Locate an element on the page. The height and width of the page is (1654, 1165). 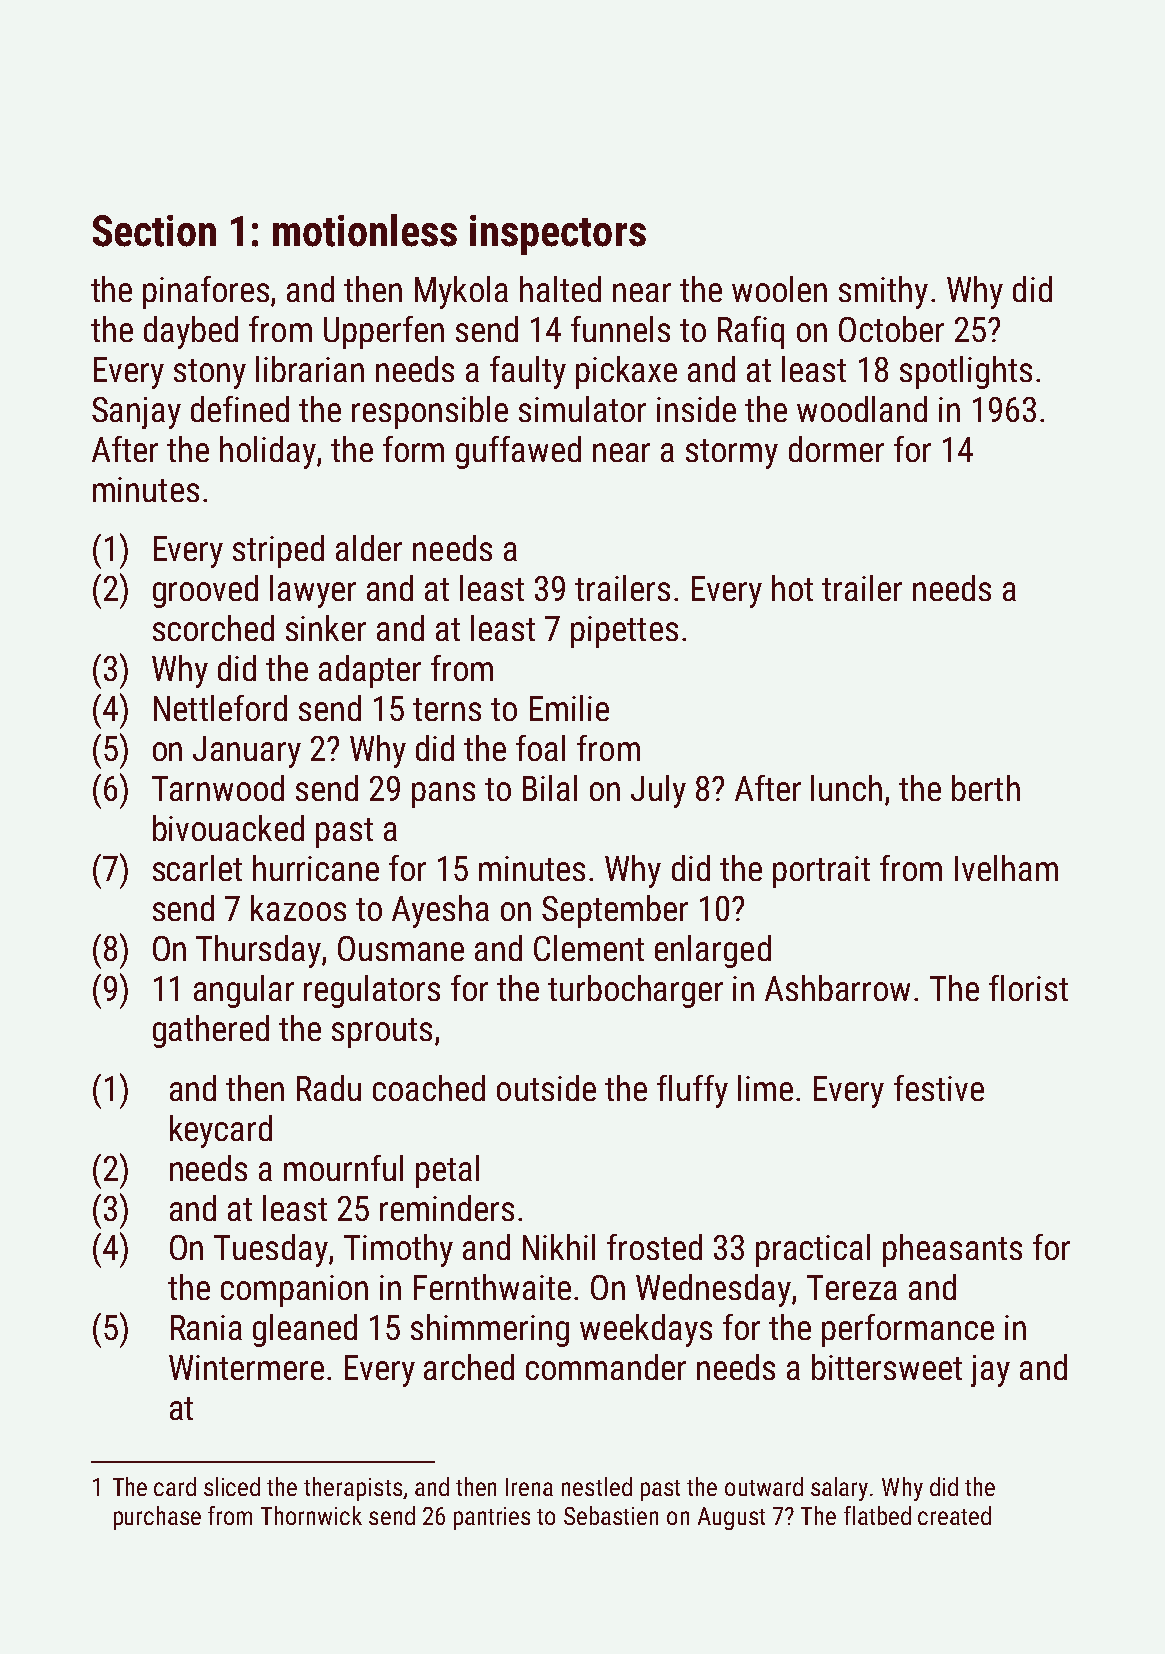
July is located at coordinates (658, 791).
